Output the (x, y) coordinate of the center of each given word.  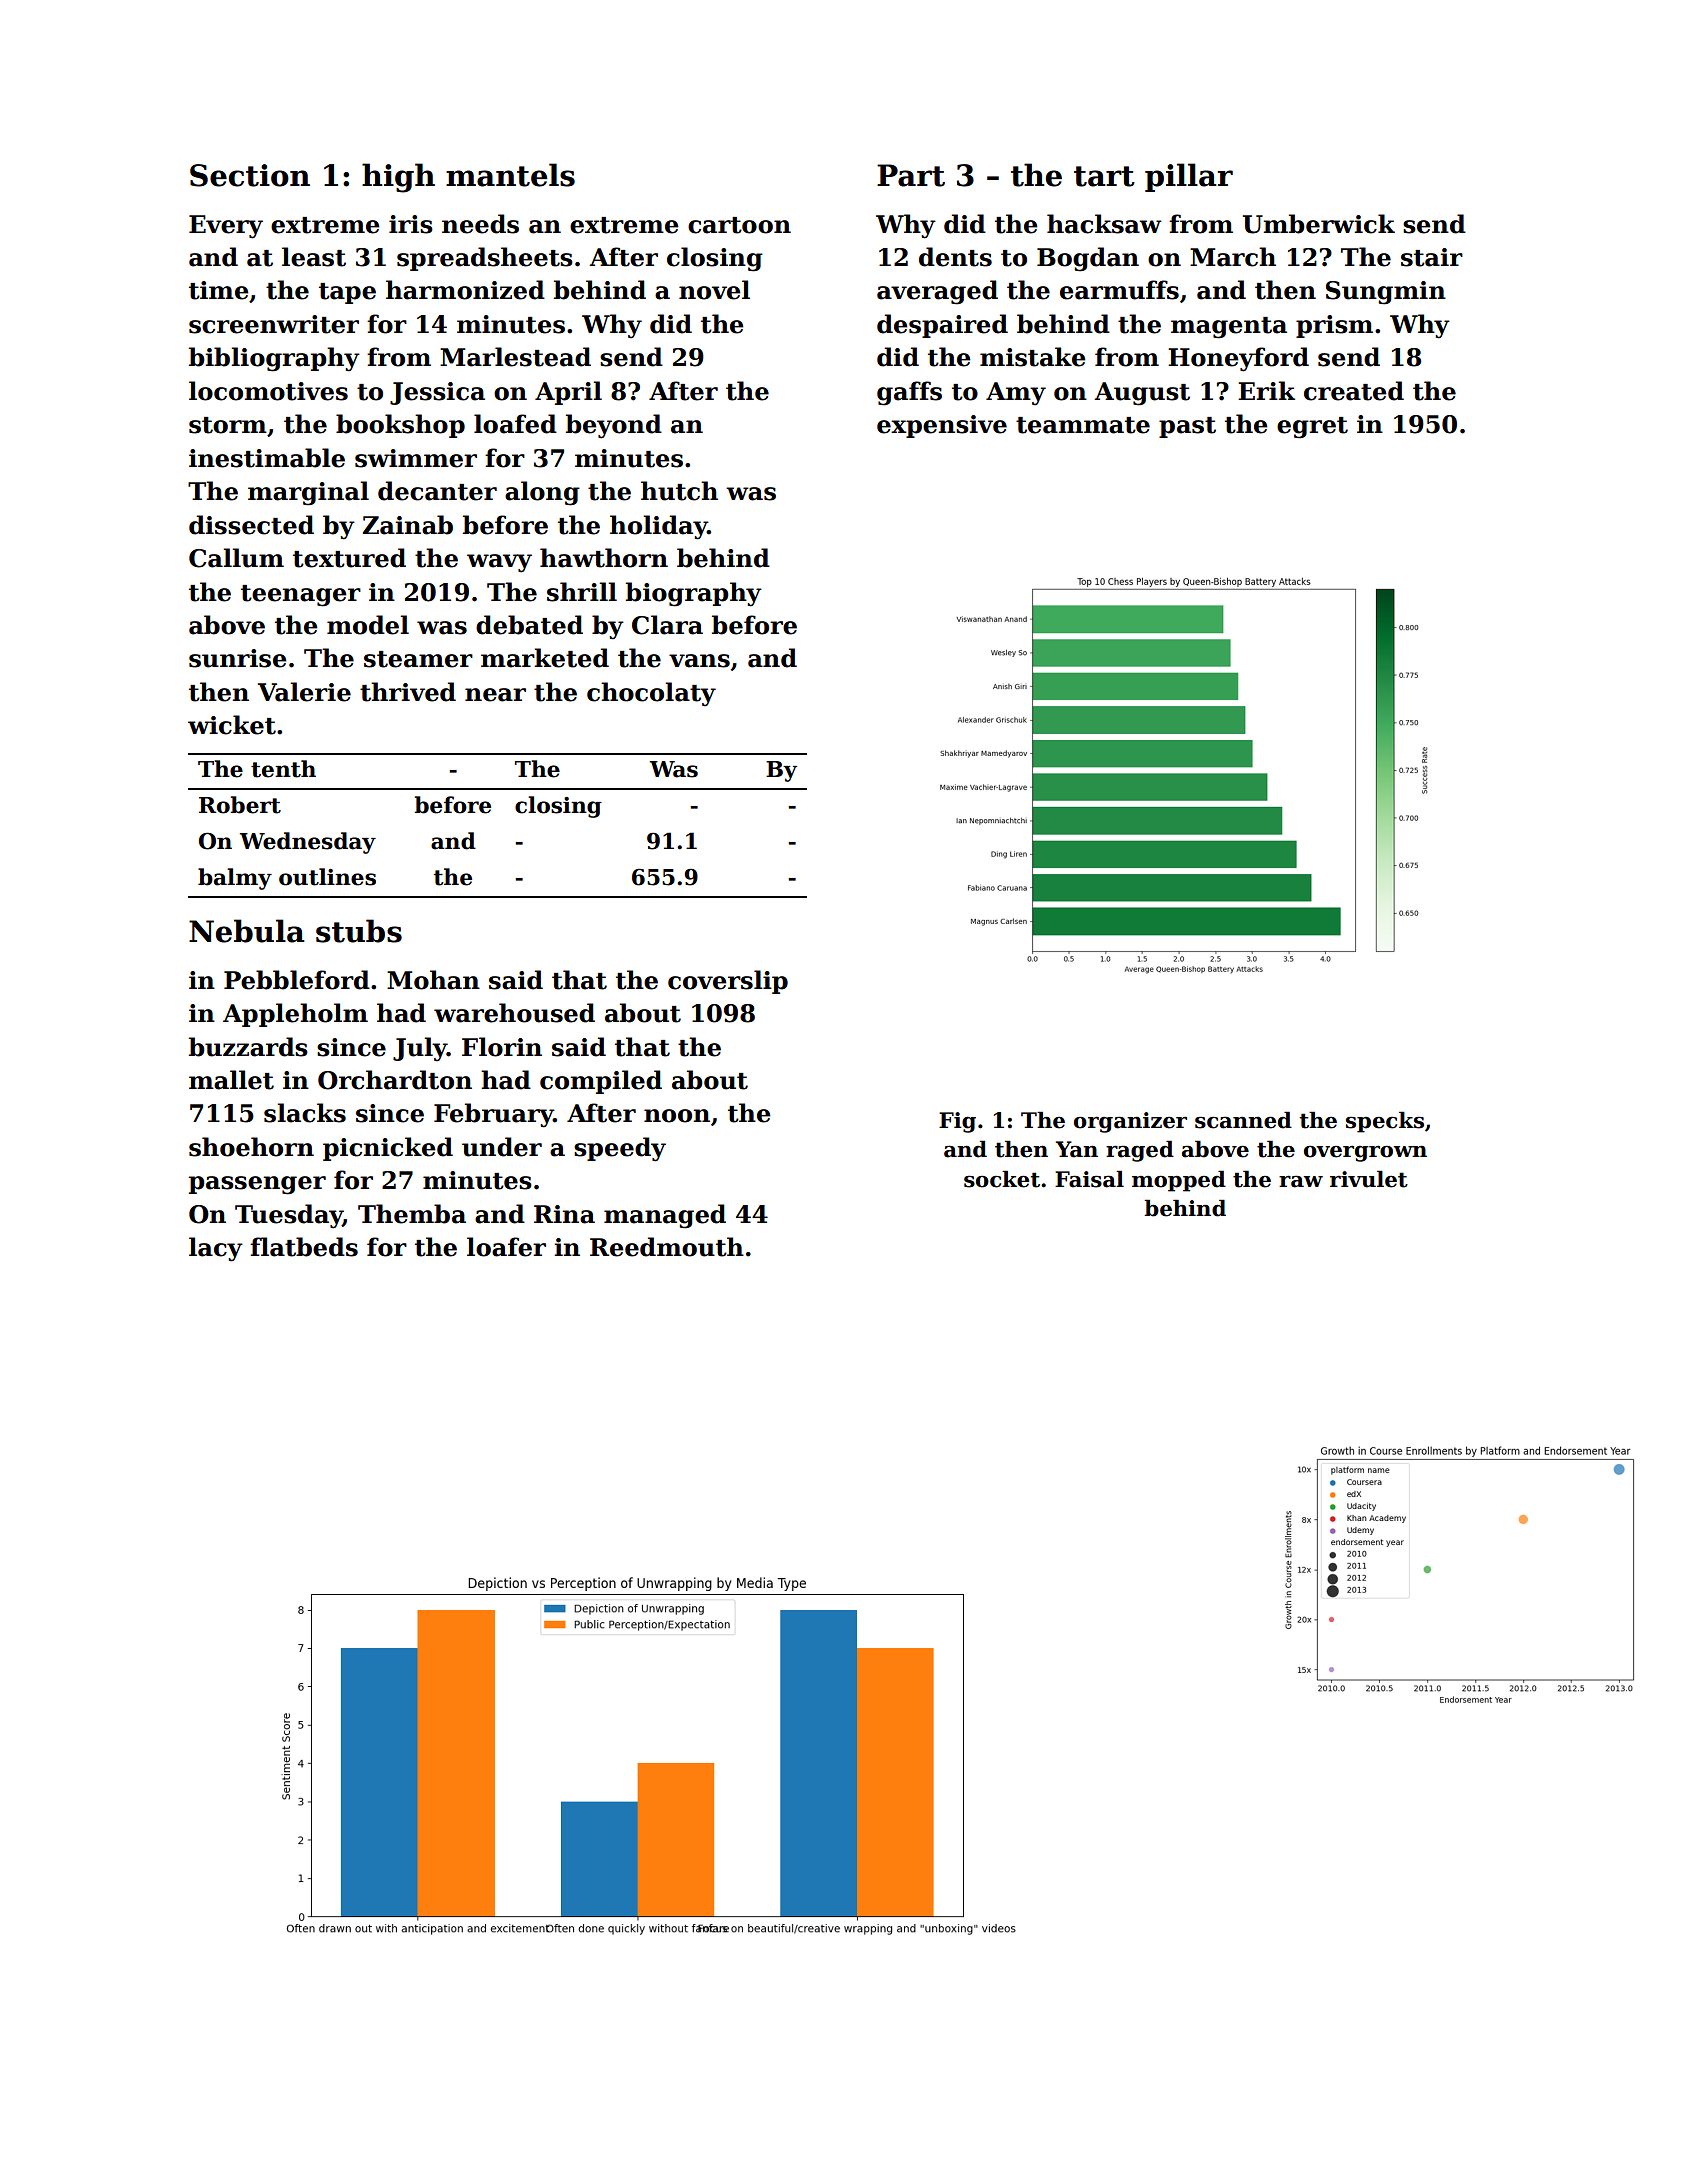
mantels (510, 175)
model (368, 625)
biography (694, 594)
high (398, 178)
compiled (601, 1082)
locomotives (268, 391)
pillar (1189, 177)
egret (1312, 428)
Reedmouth (667, 1247)
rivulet (1369, 1179)
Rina (564, 1214)
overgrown (1365, 1153)
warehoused (514, 1013)
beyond (614, 426)
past (1187, 427)
